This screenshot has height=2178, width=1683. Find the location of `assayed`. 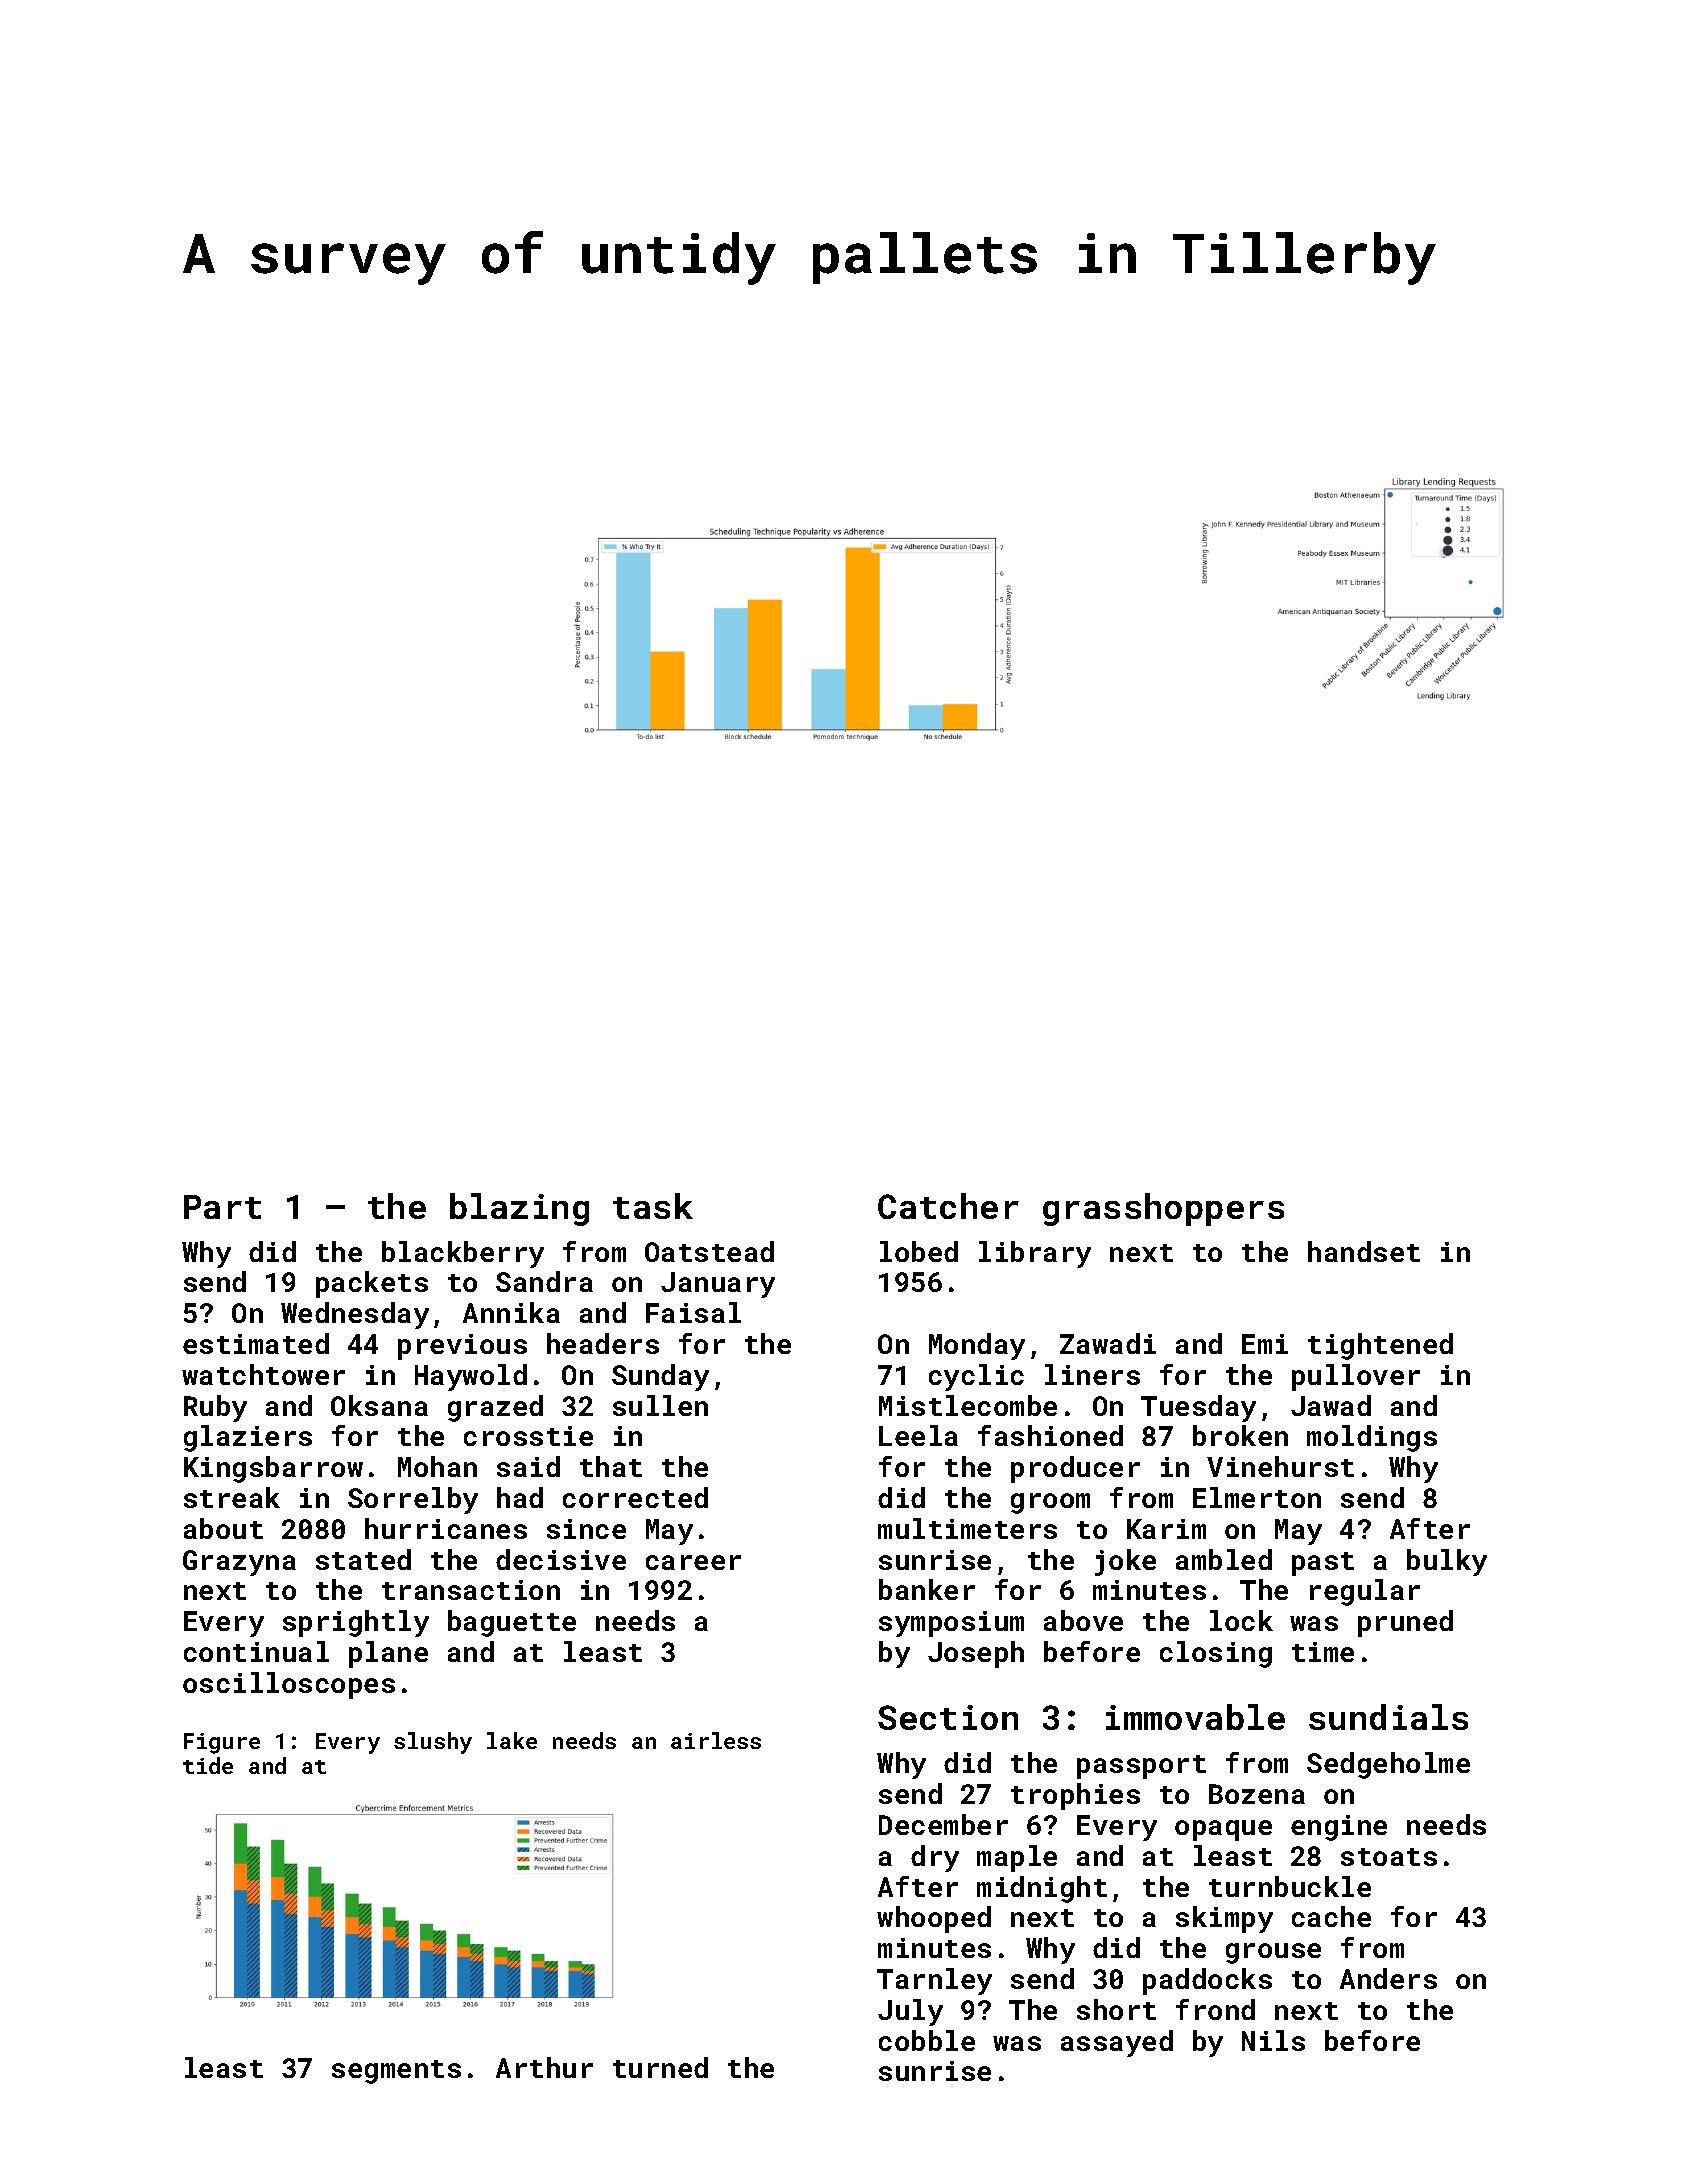

assayed is located at coordinates (1117, 2043).
